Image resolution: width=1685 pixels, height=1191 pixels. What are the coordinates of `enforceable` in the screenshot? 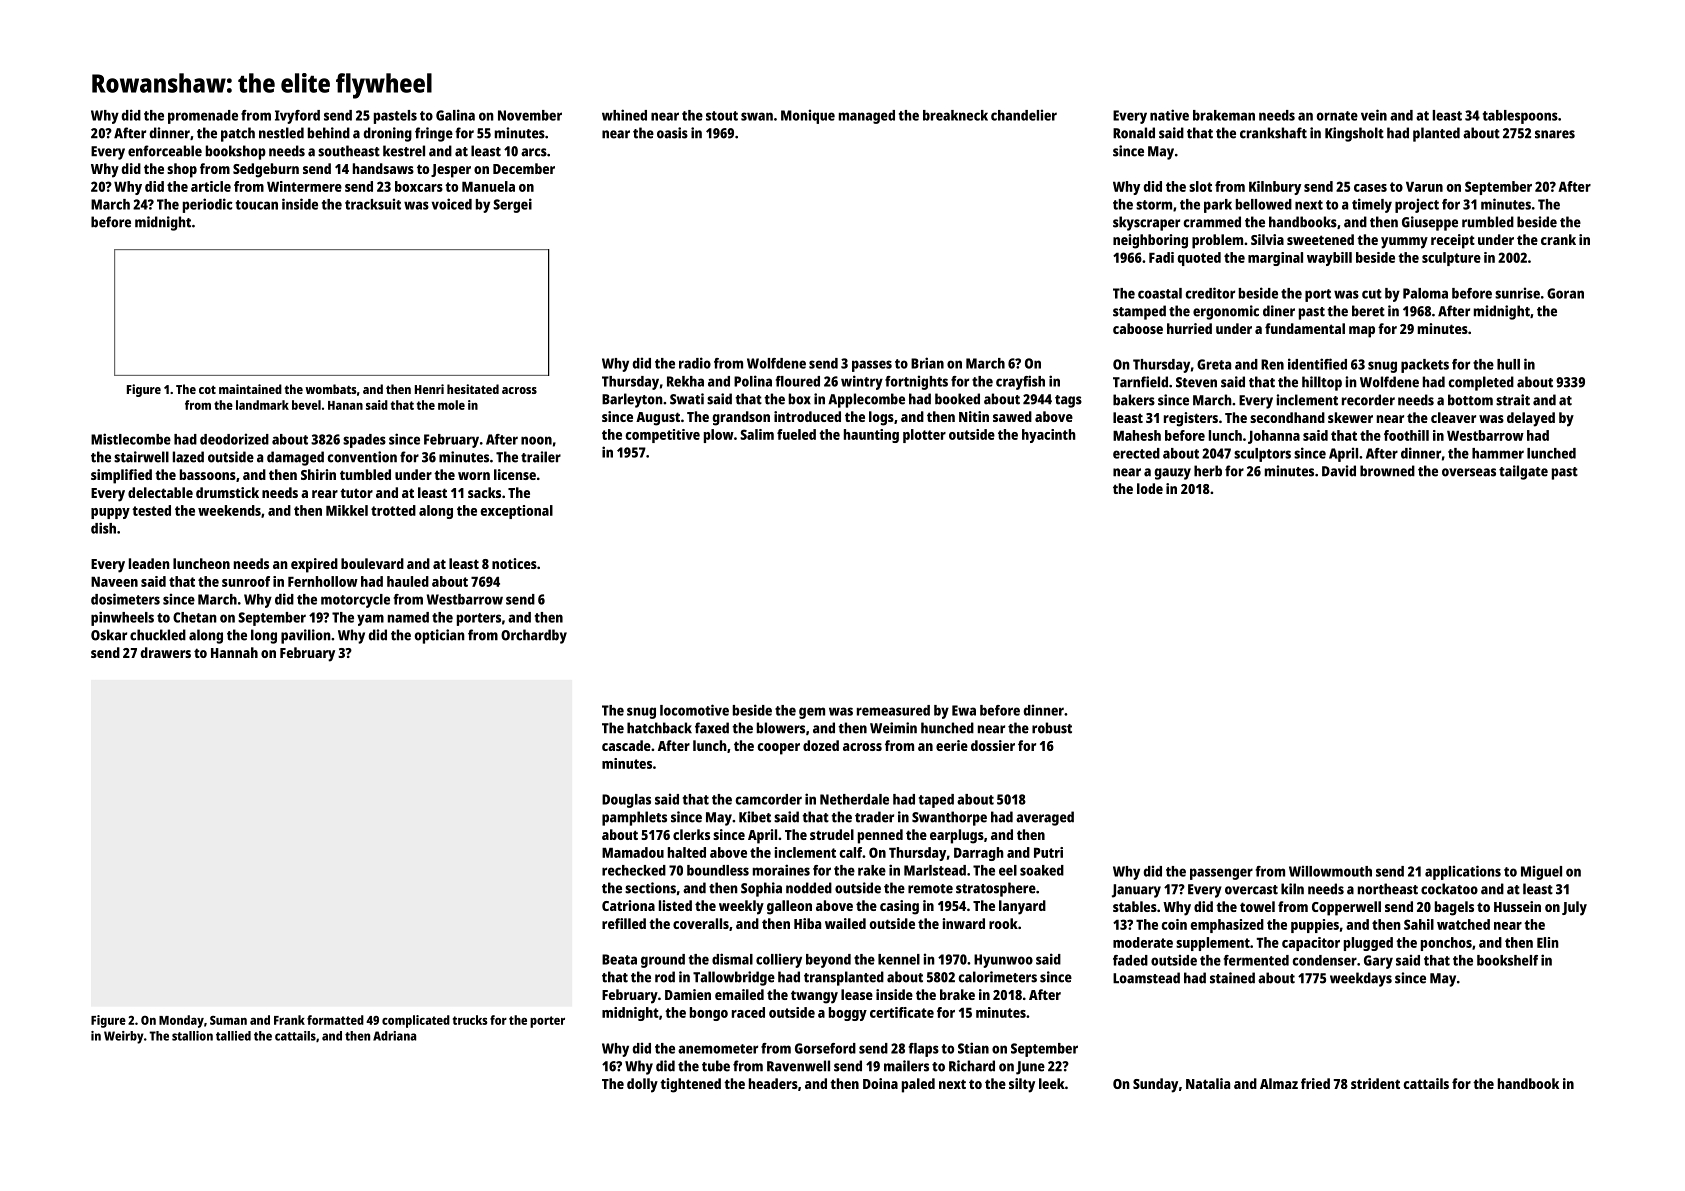 It's located at (165, 151).
